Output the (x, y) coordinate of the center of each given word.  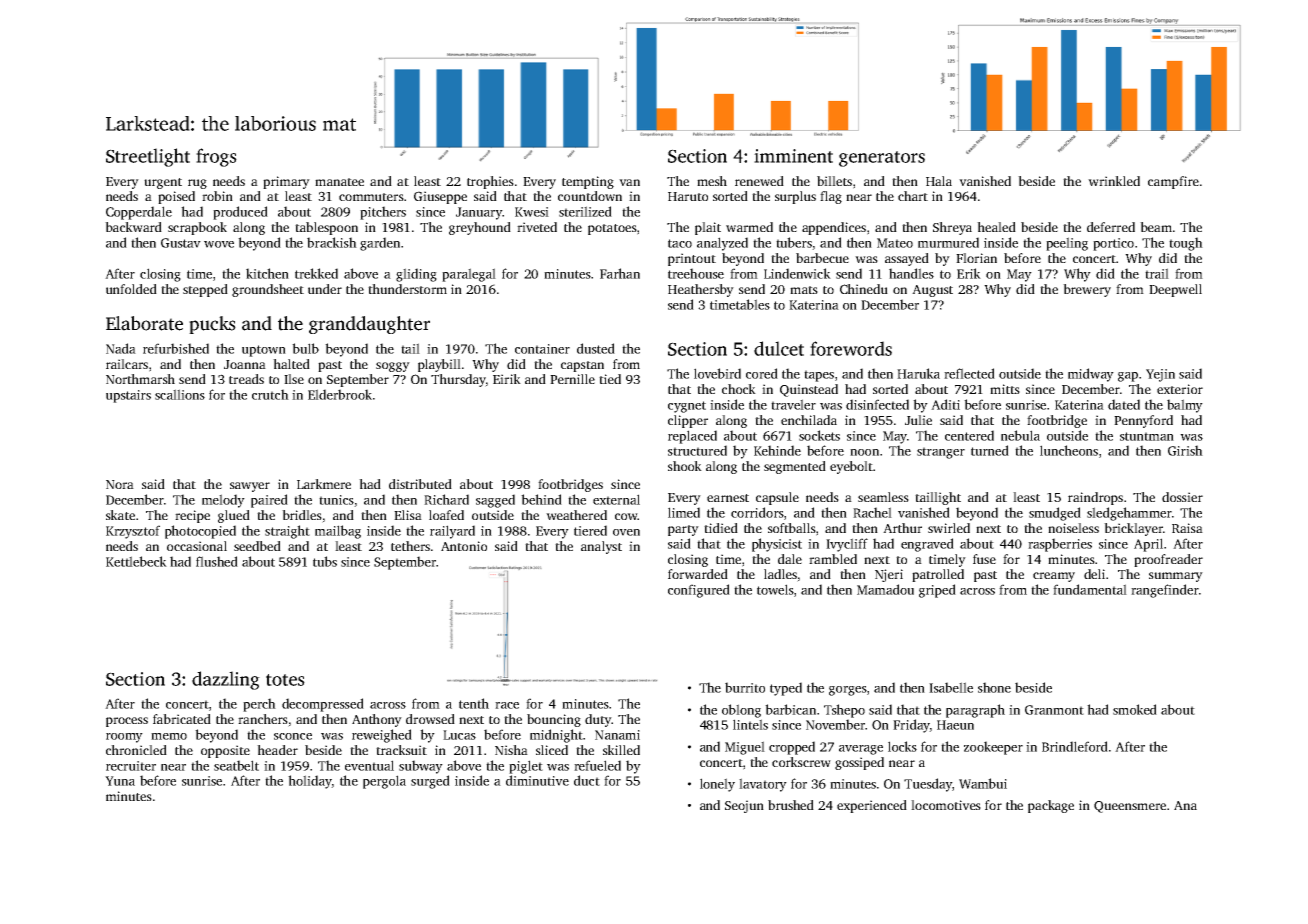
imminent (793, 156)
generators (882, 159)
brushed (791, 805)
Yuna (120, 781)
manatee (339, 182)
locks (902, 746)
